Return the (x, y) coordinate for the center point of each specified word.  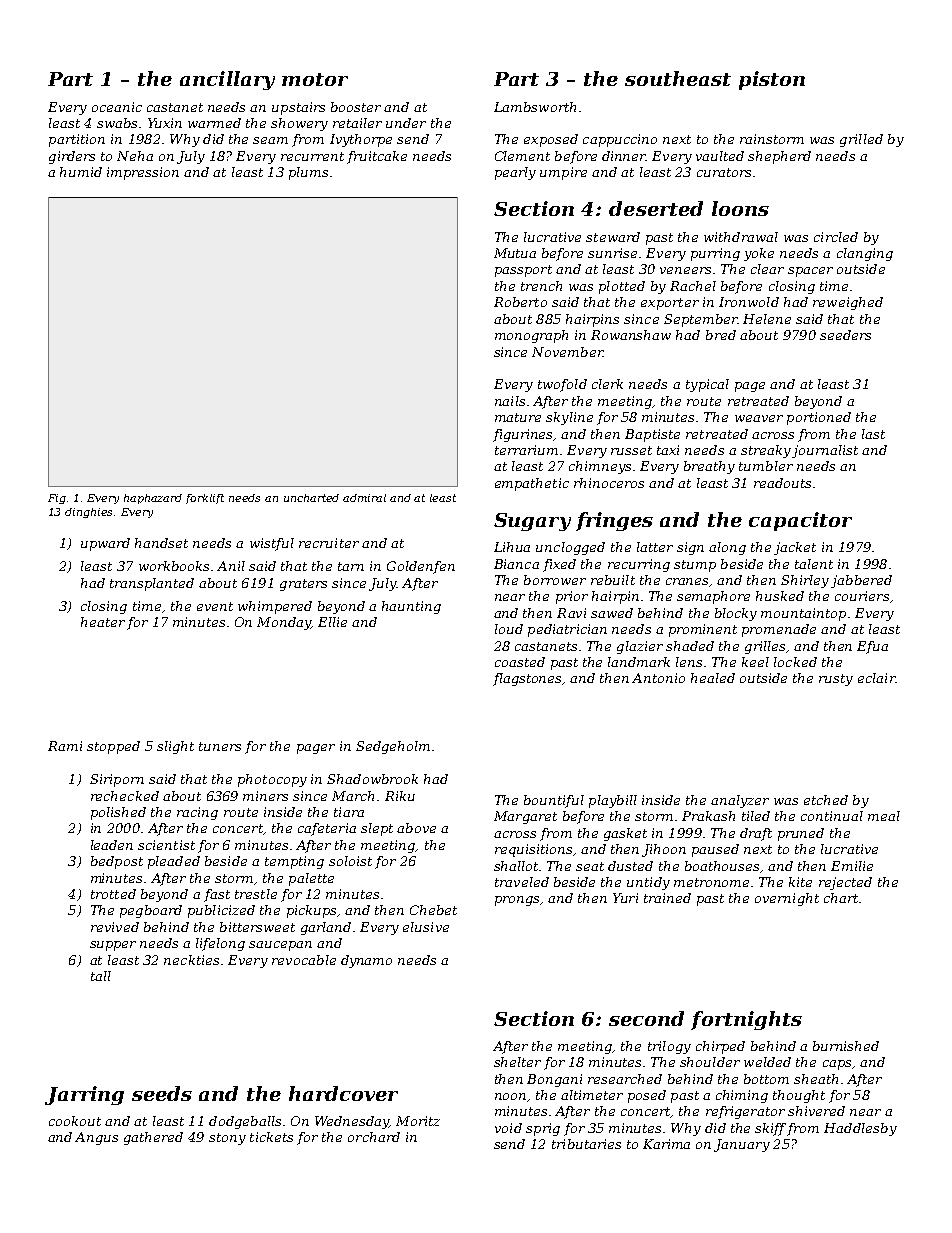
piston (772, 80)
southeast (678, 78)
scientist (166, 845)
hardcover (343, 1093)
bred (721, 335)
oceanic (117, 107)
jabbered (861, 581)
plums (308, 173)
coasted (520, 662)
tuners (220, 746)
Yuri (625, 898)
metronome (711, 882)
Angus (96, 1138)
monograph (531, 336)
